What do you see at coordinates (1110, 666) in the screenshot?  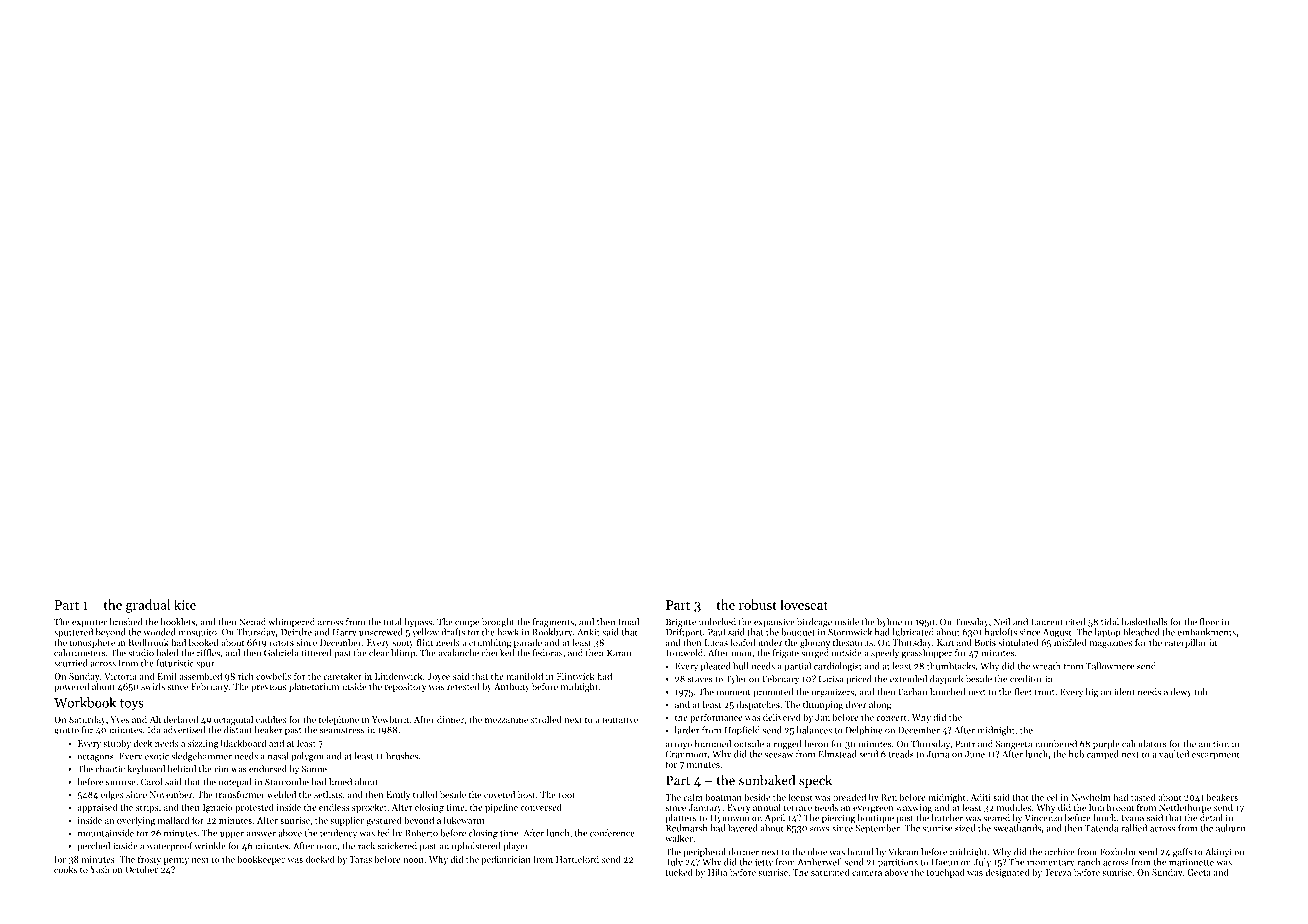 I see `Tallowmere` at bounding box center [1110, 666].
